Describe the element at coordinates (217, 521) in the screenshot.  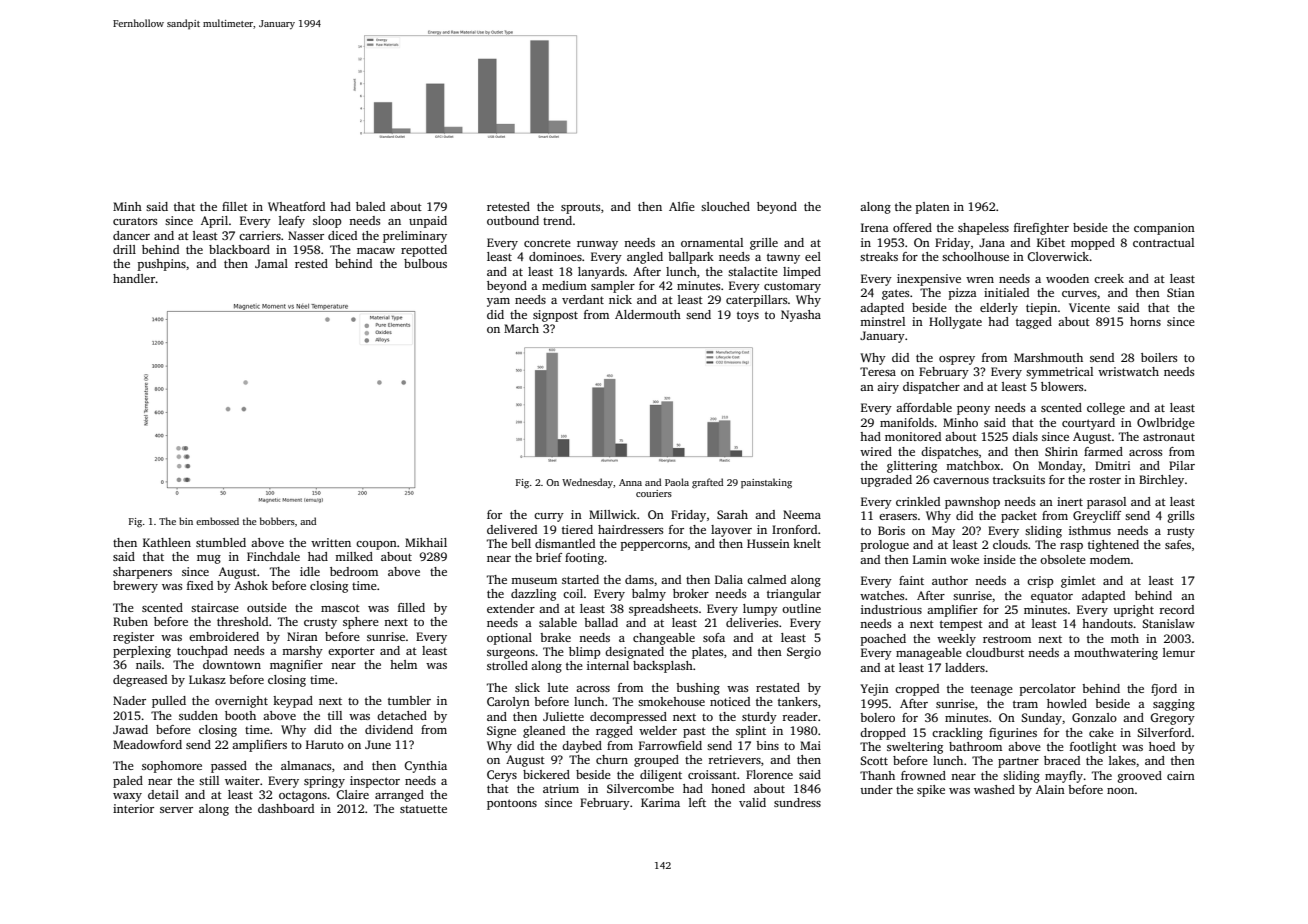
I see `embossed` at that location.
